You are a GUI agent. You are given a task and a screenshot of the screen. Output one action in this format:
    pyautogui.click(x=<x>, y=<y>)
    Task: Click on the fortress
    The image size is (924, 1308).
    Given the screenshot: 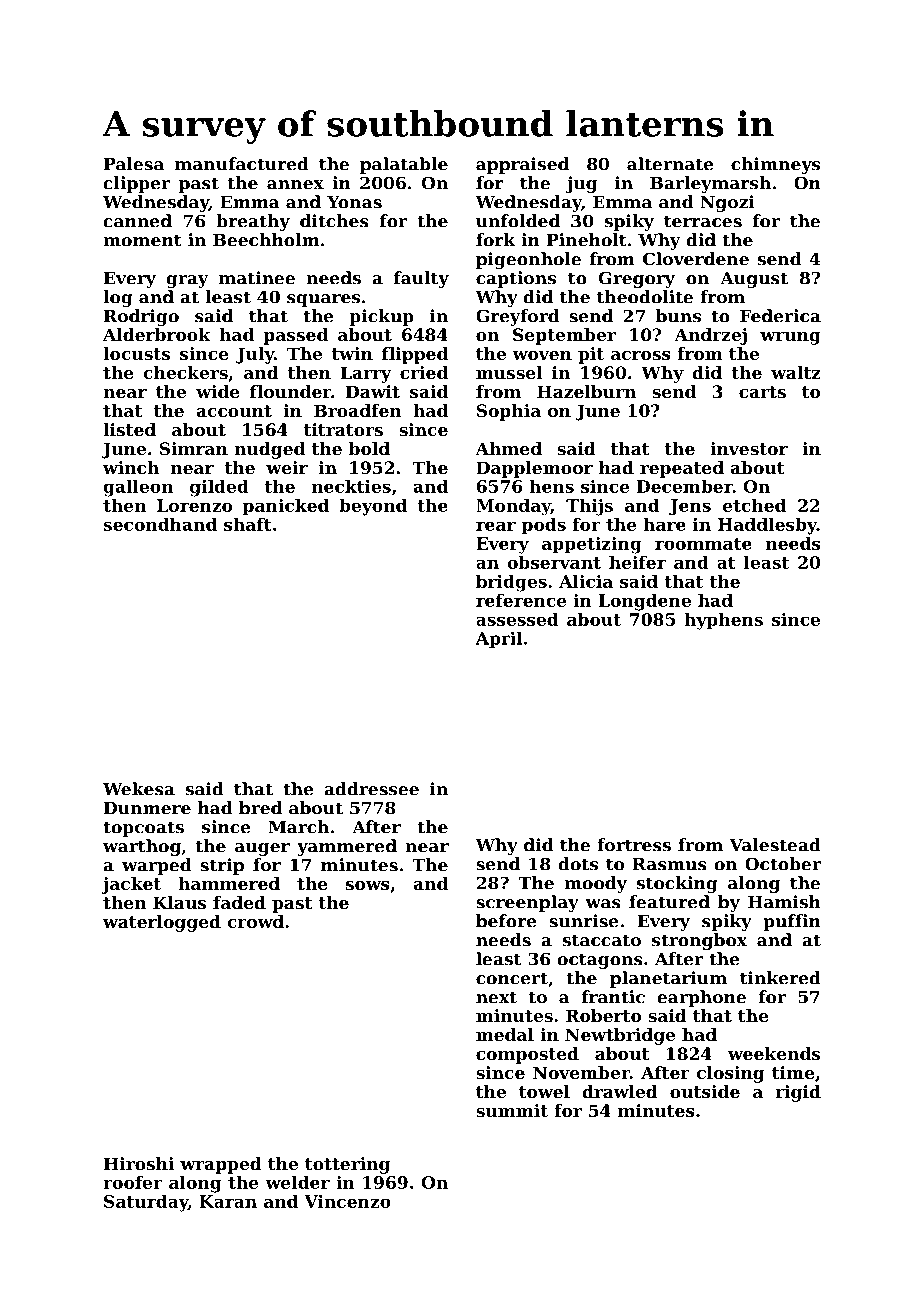 What is the action you would take?
    pyautogui.click(x=634, y=845)
